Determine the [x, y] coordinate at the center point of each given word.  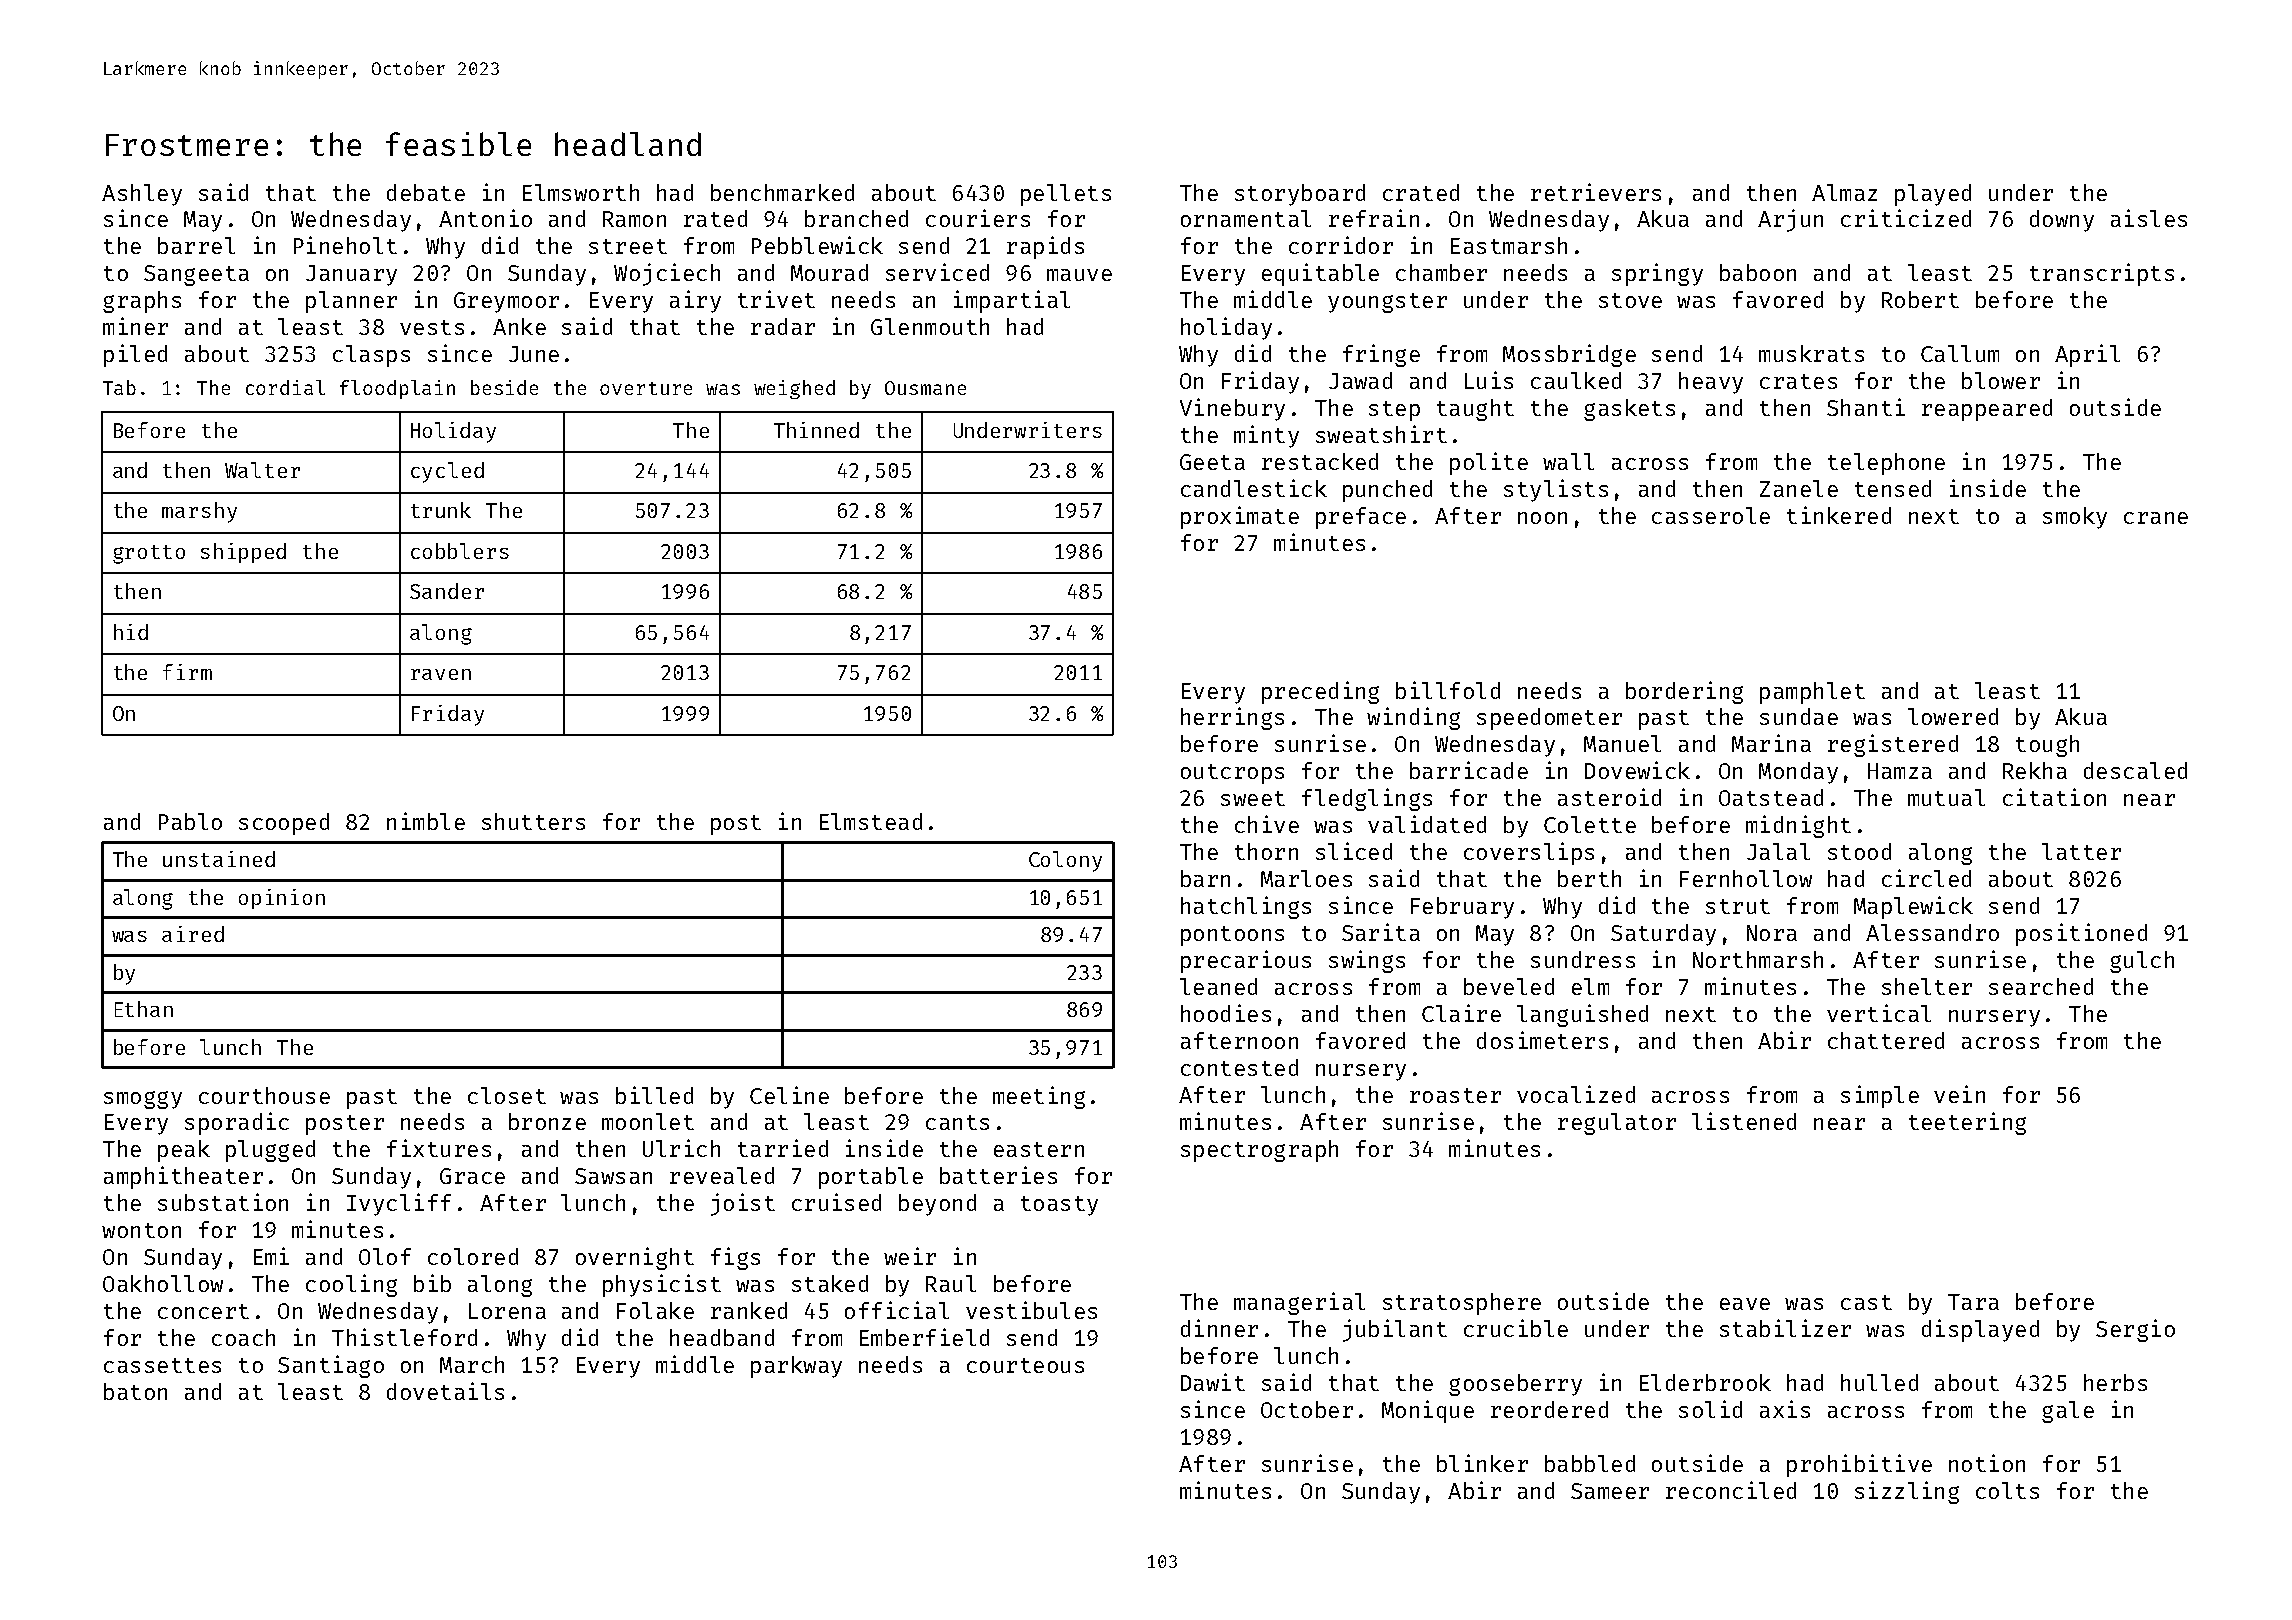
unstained [219, 859]
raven [441, 674]
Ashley [142, 195]
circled [1926, 878]
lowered [1953, 716]
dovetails [445, 1391]
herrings [1232, 718]
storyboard [1300, 195]
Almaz [1844, 192]
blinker [1482, 1463]
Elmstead [871, 821]
